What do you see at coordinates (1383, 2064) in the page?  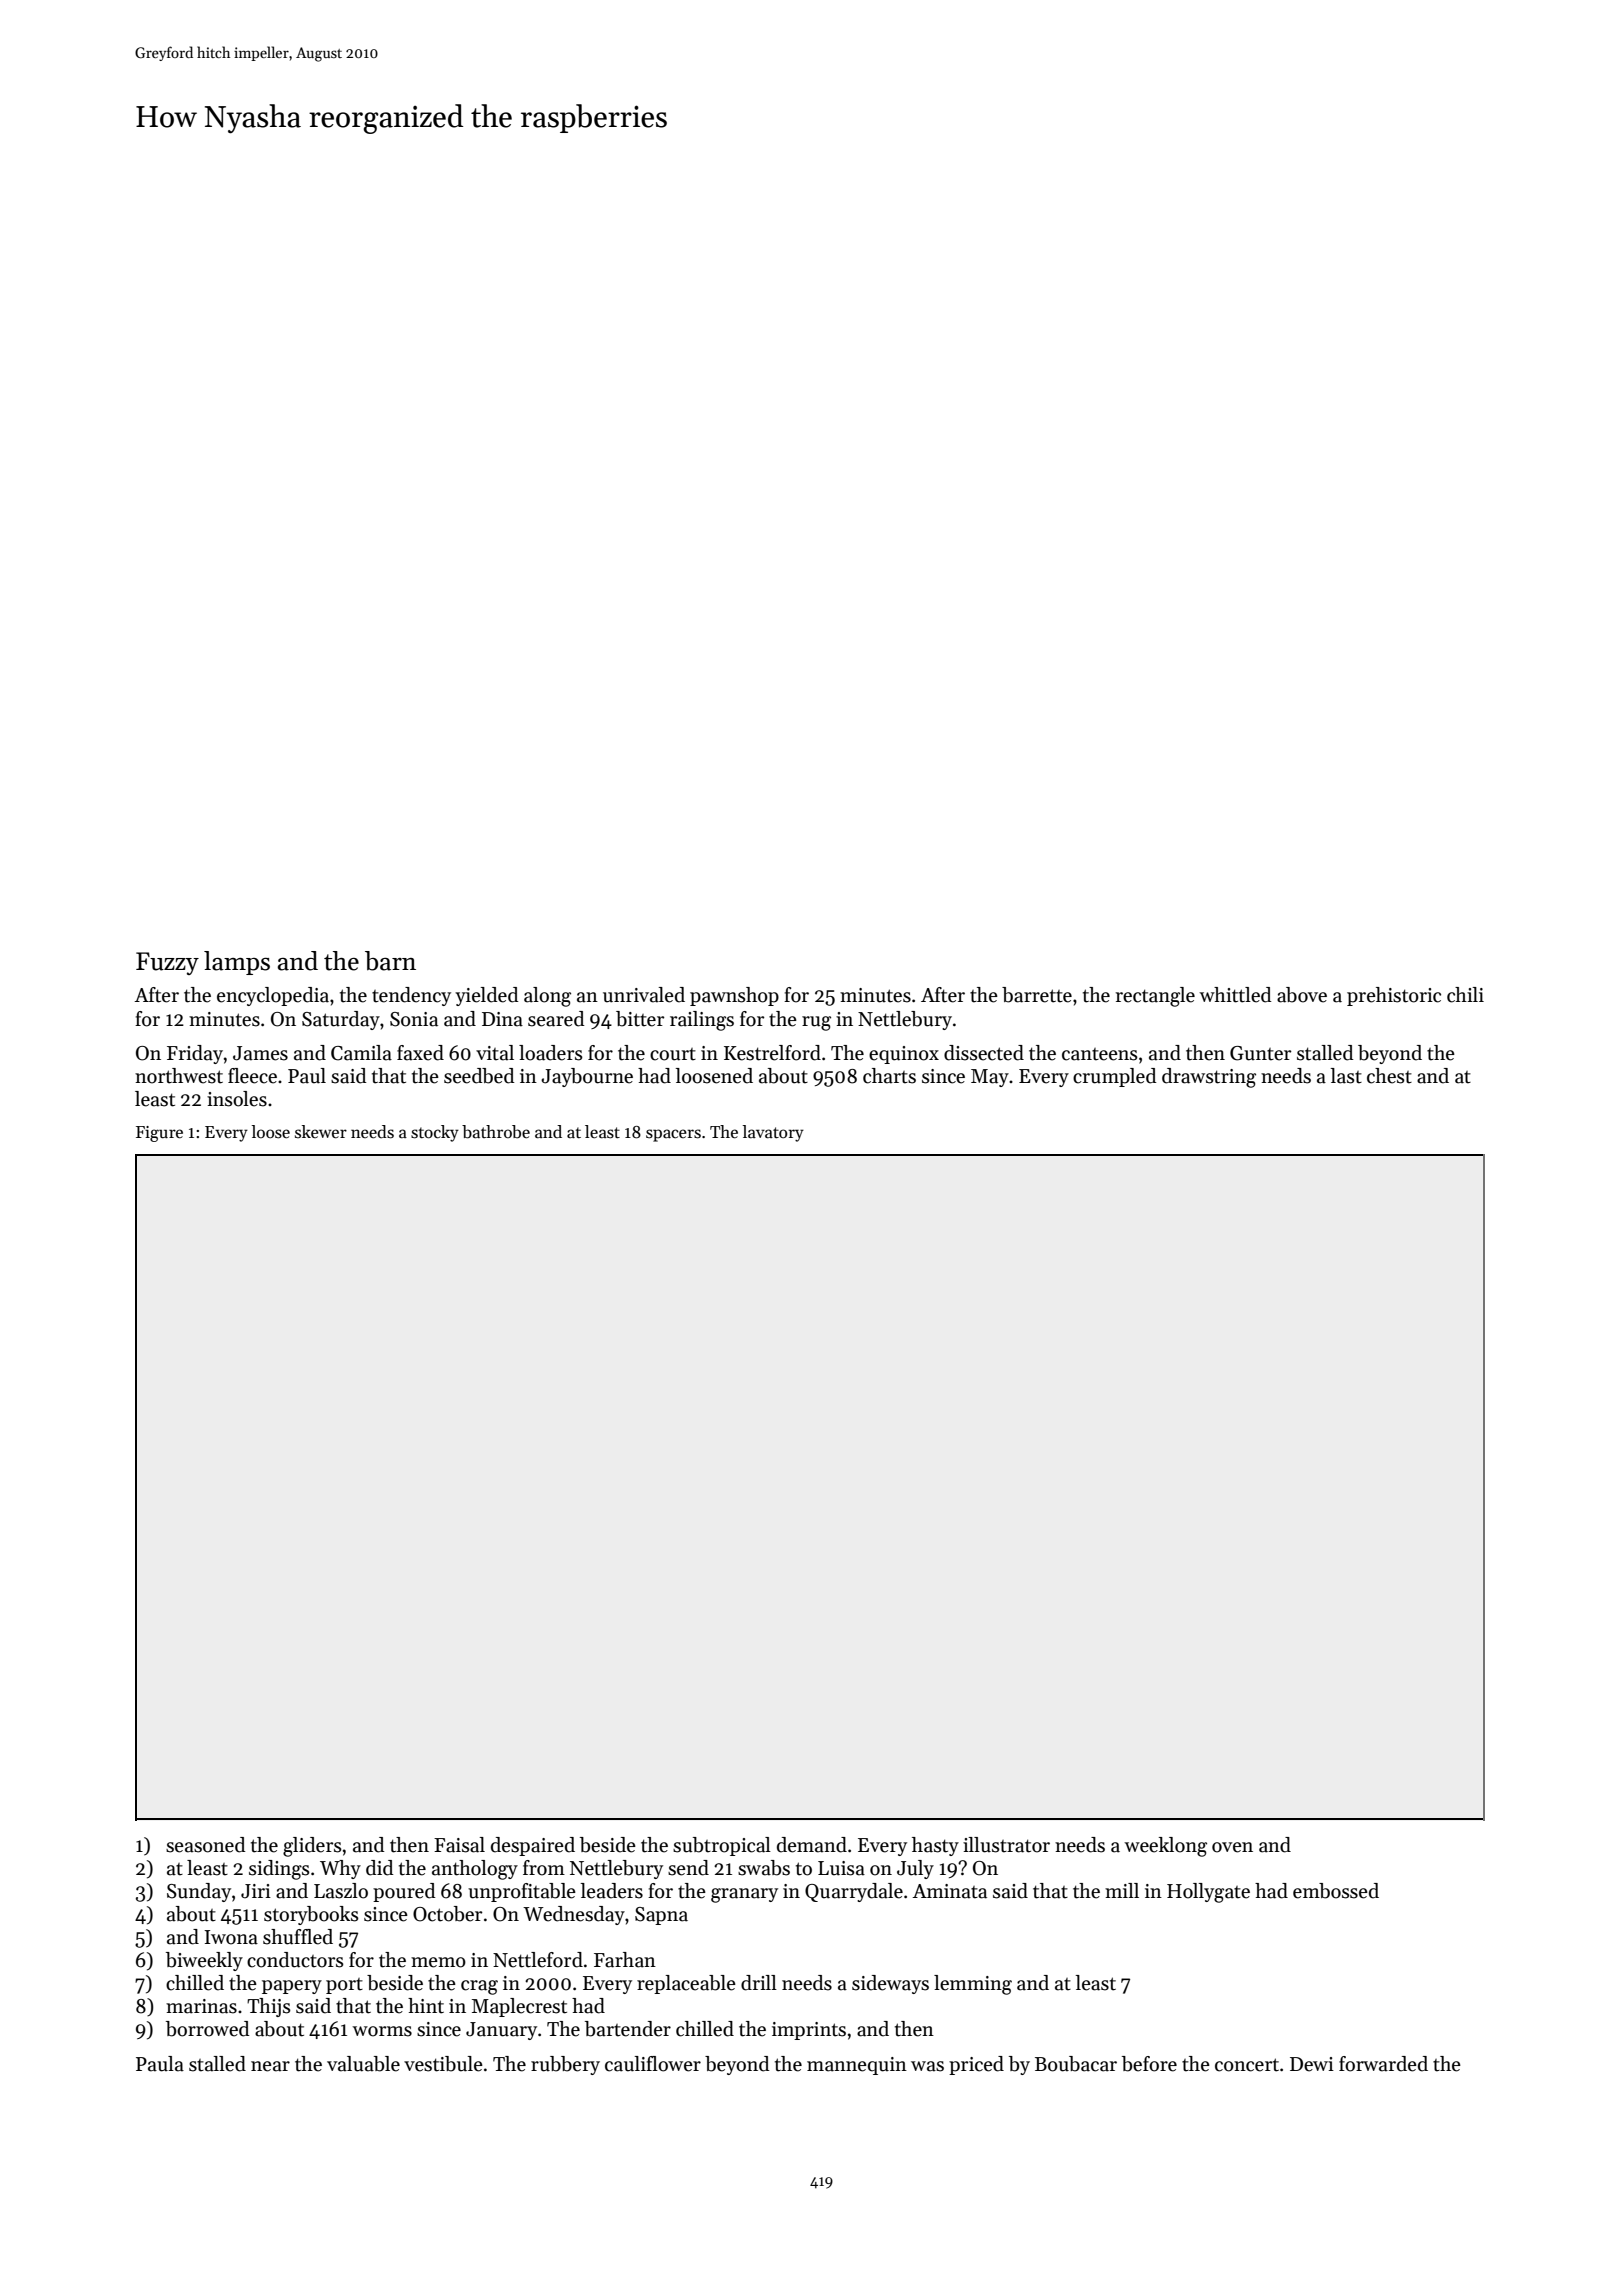 I see `forwarded` at bounding box center [1383, 2064].
